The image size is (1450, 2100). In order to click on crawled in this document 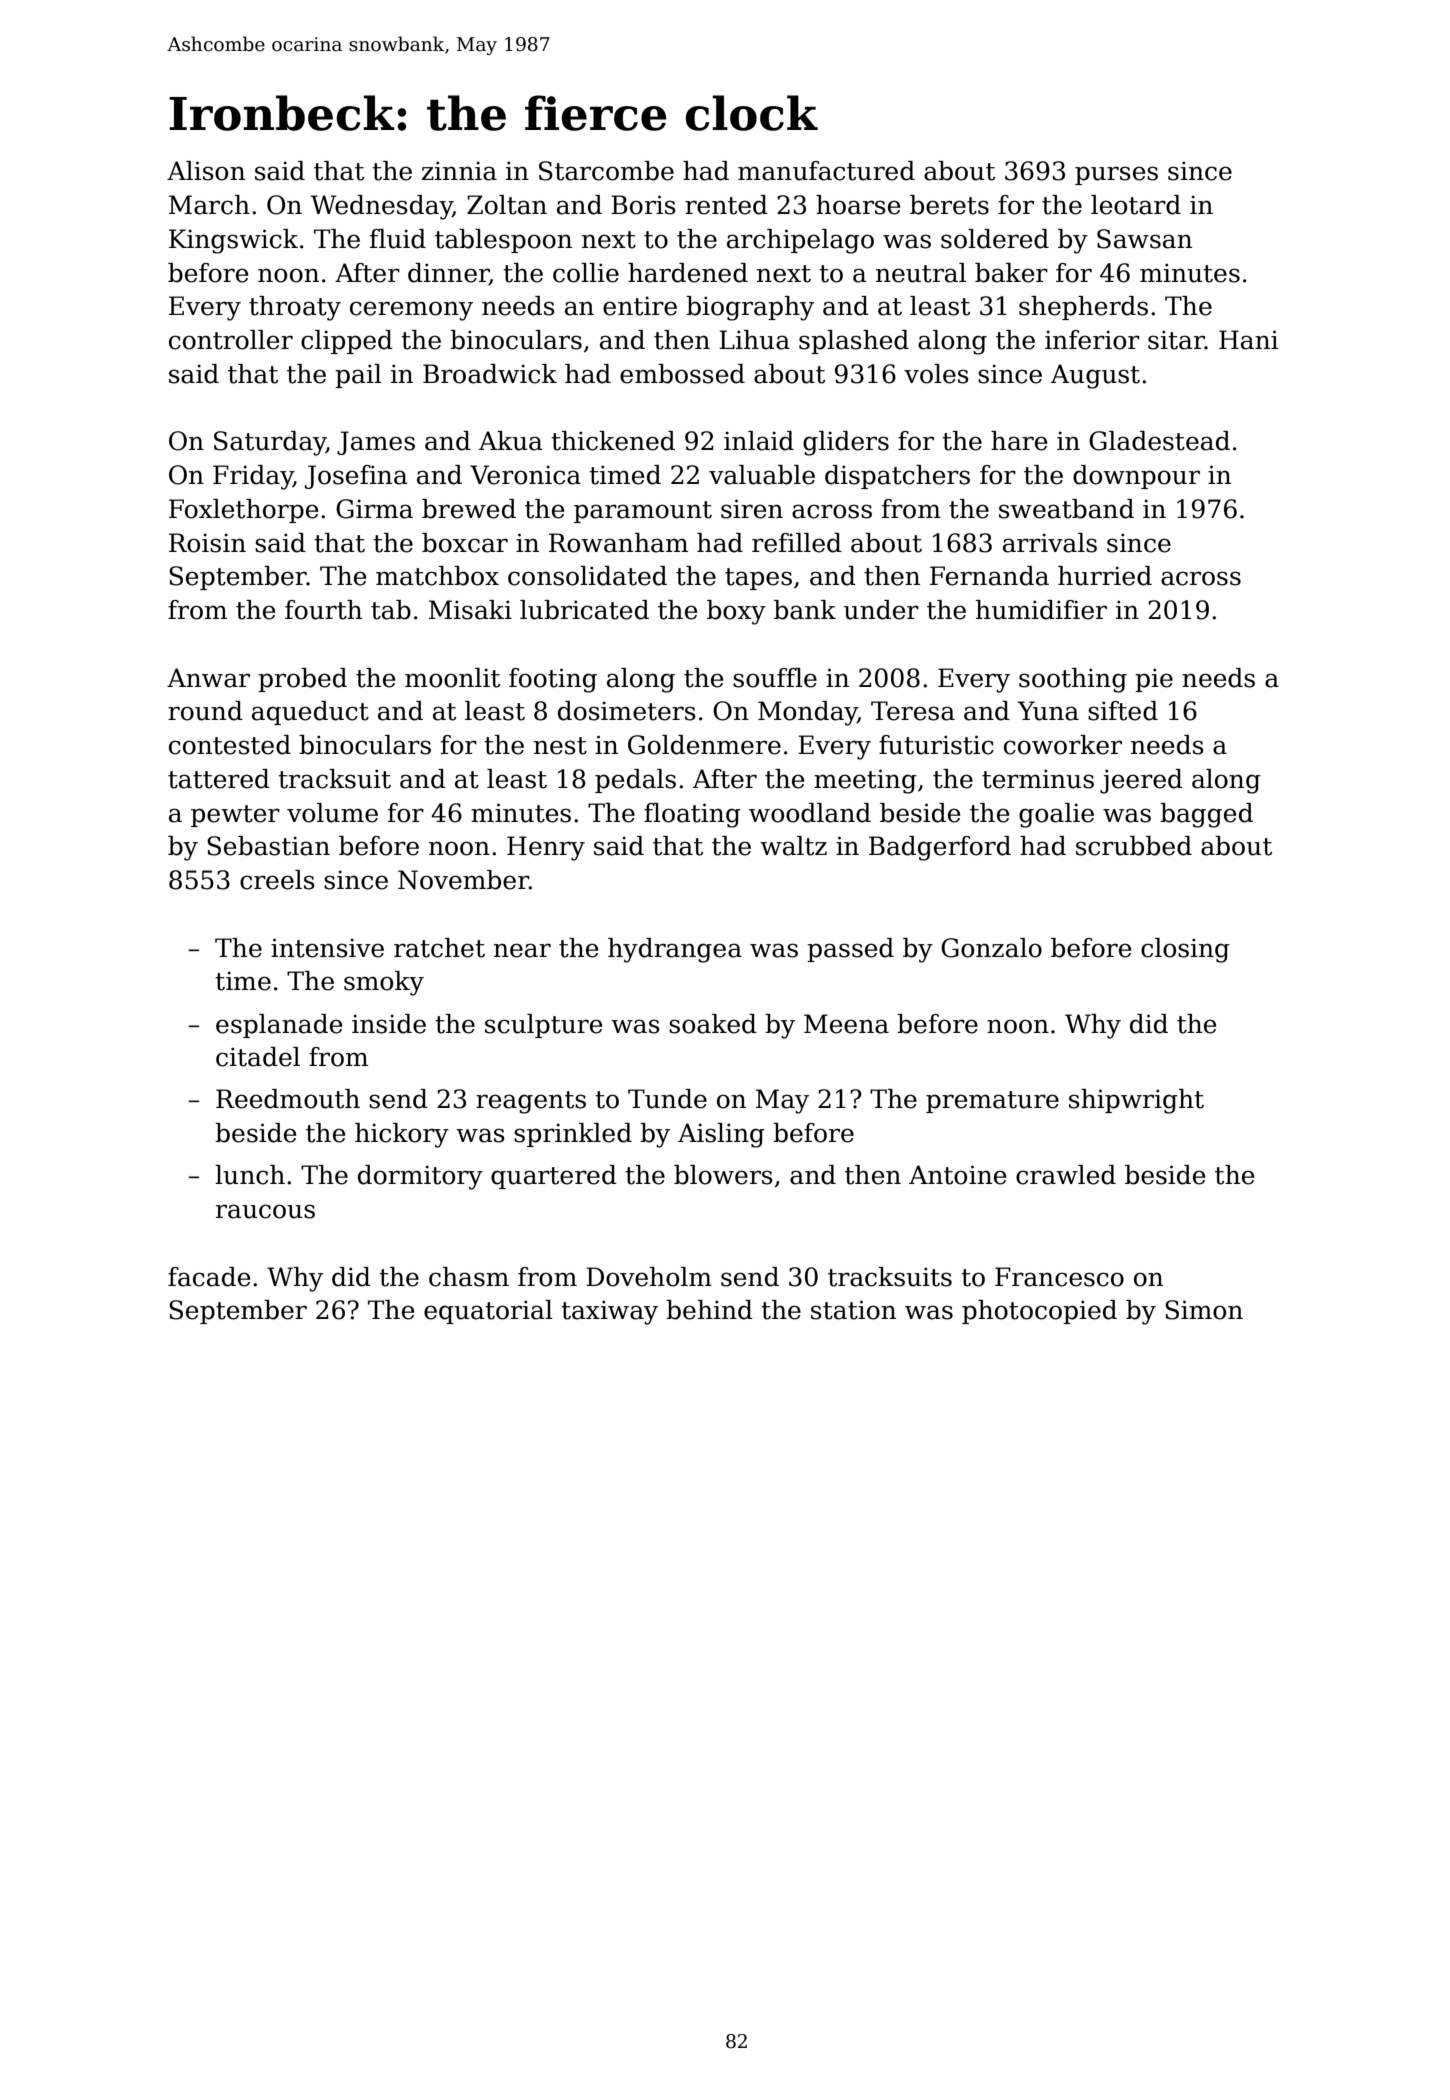, I will do `click(1066, 1175)`.
